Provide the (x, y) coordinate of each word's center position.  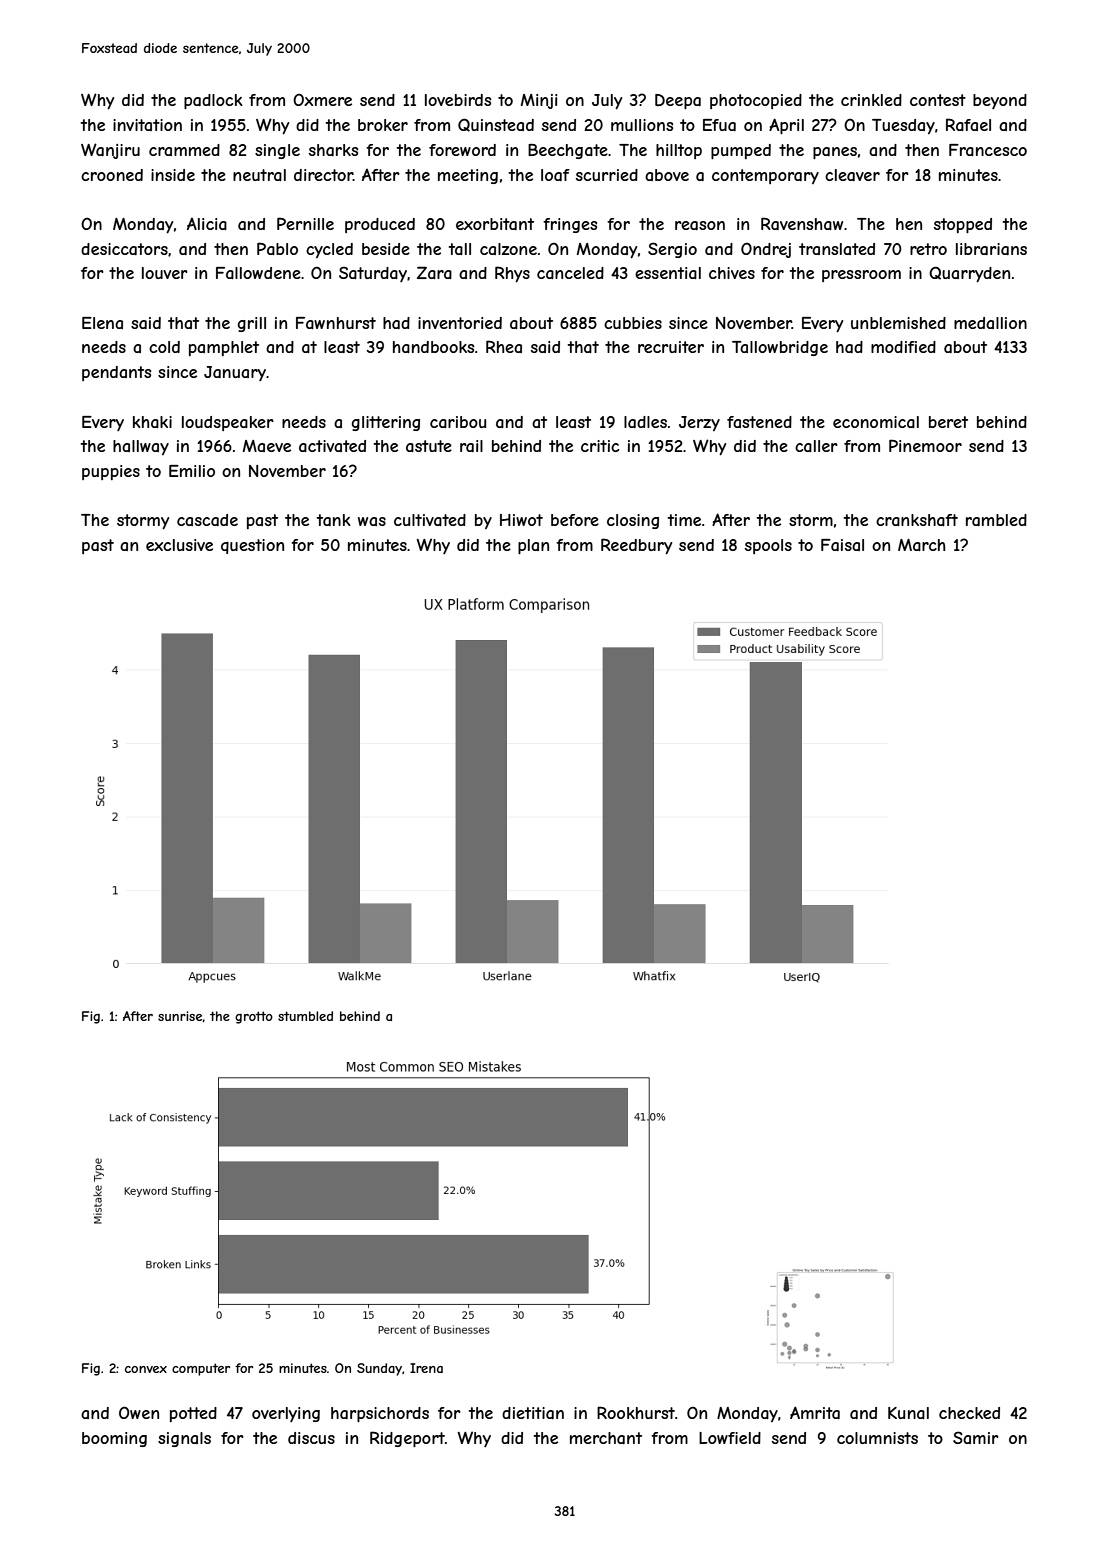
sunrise (180, 1016)
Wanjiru (110, 151)
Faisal (842, 545)
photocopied (756, 101)
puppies (111, 472)
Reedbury (636, 546)
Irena (426, 1368)
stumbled (305, 1016)
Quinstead (496, 125)
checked (969, 1413)
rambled (996, 520)
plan (533, 546)
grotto (254, 1017)
